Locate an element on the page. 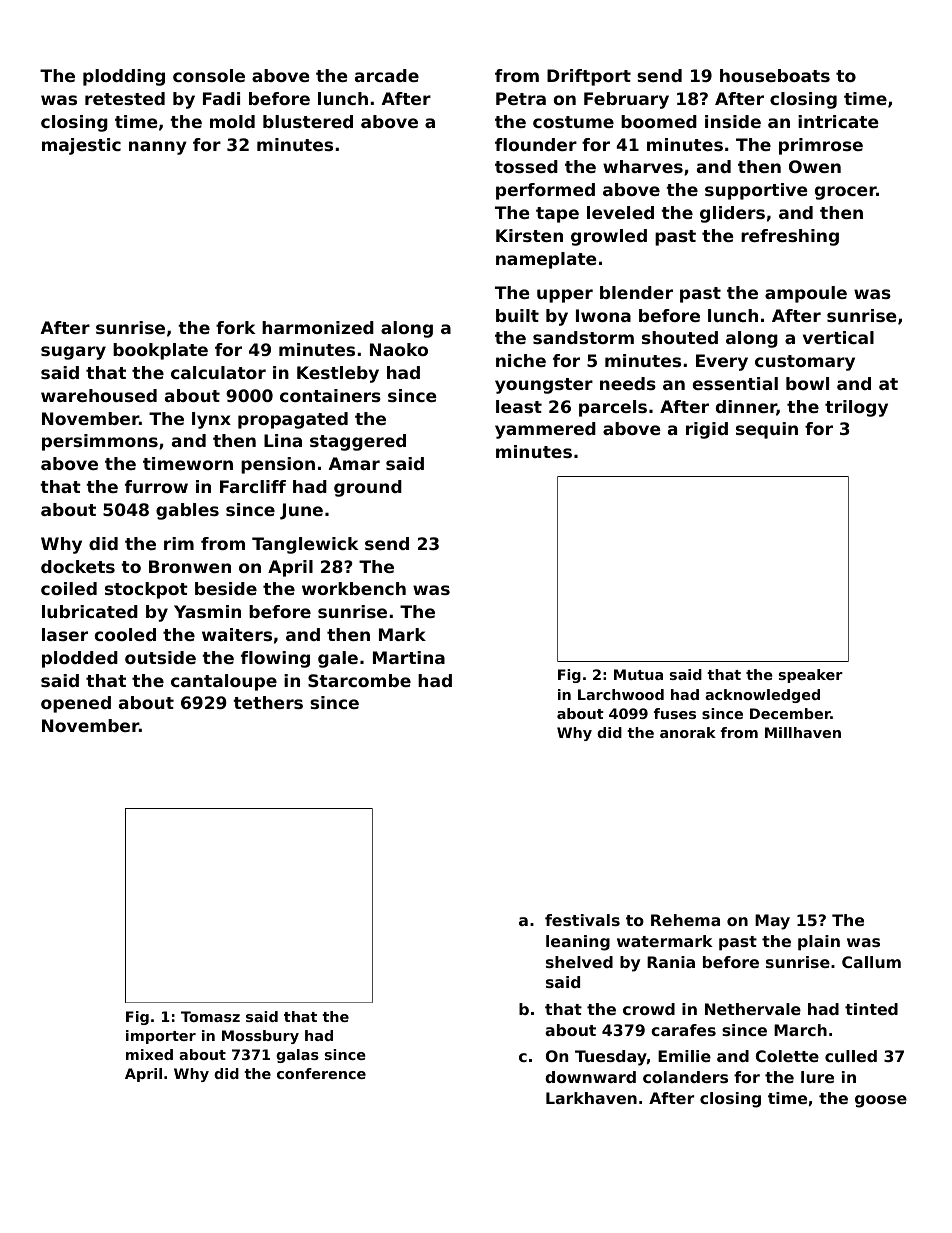  yammered is located at coordinates (545, 430).
